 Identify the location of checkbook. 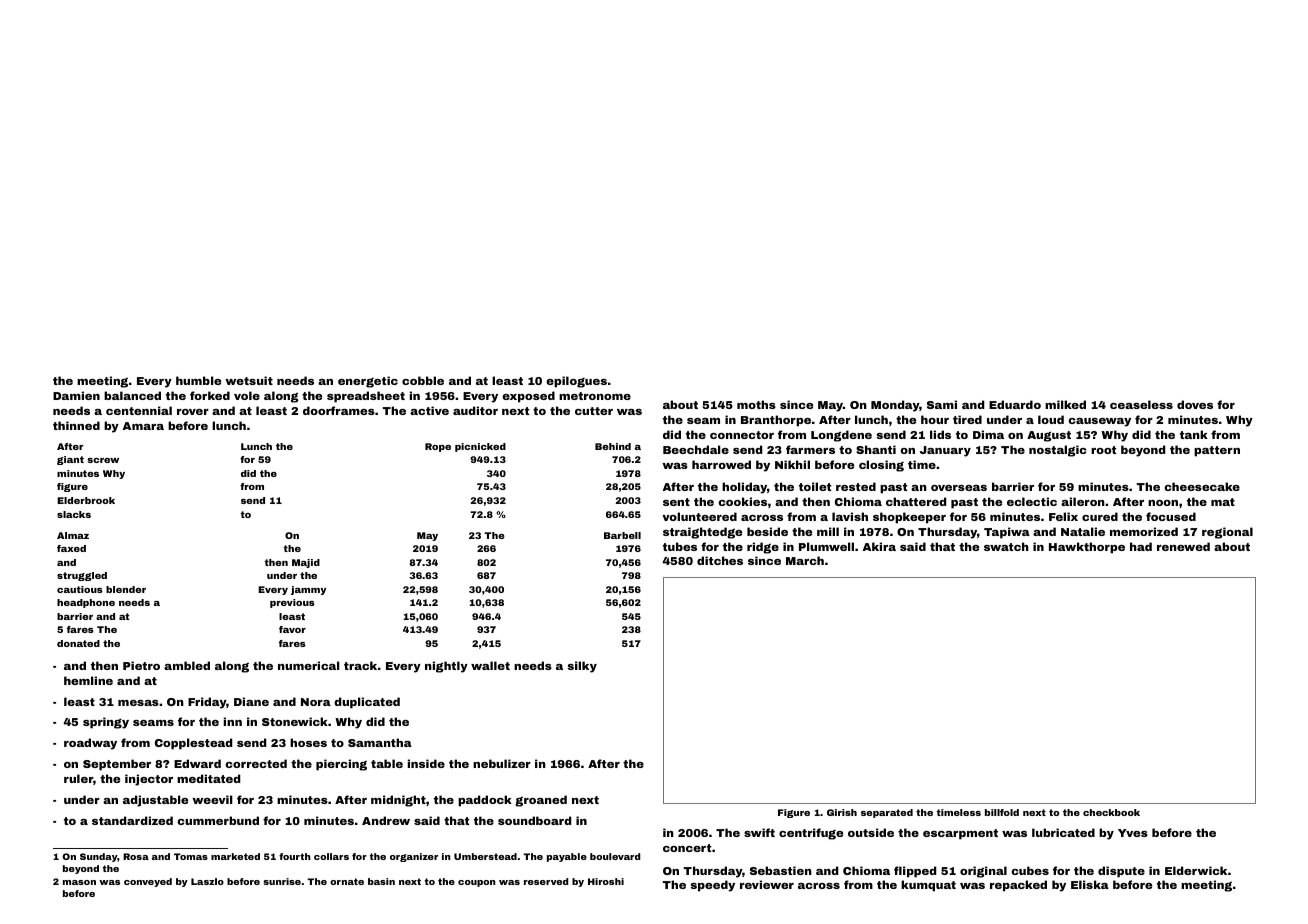
(1111, 812).
